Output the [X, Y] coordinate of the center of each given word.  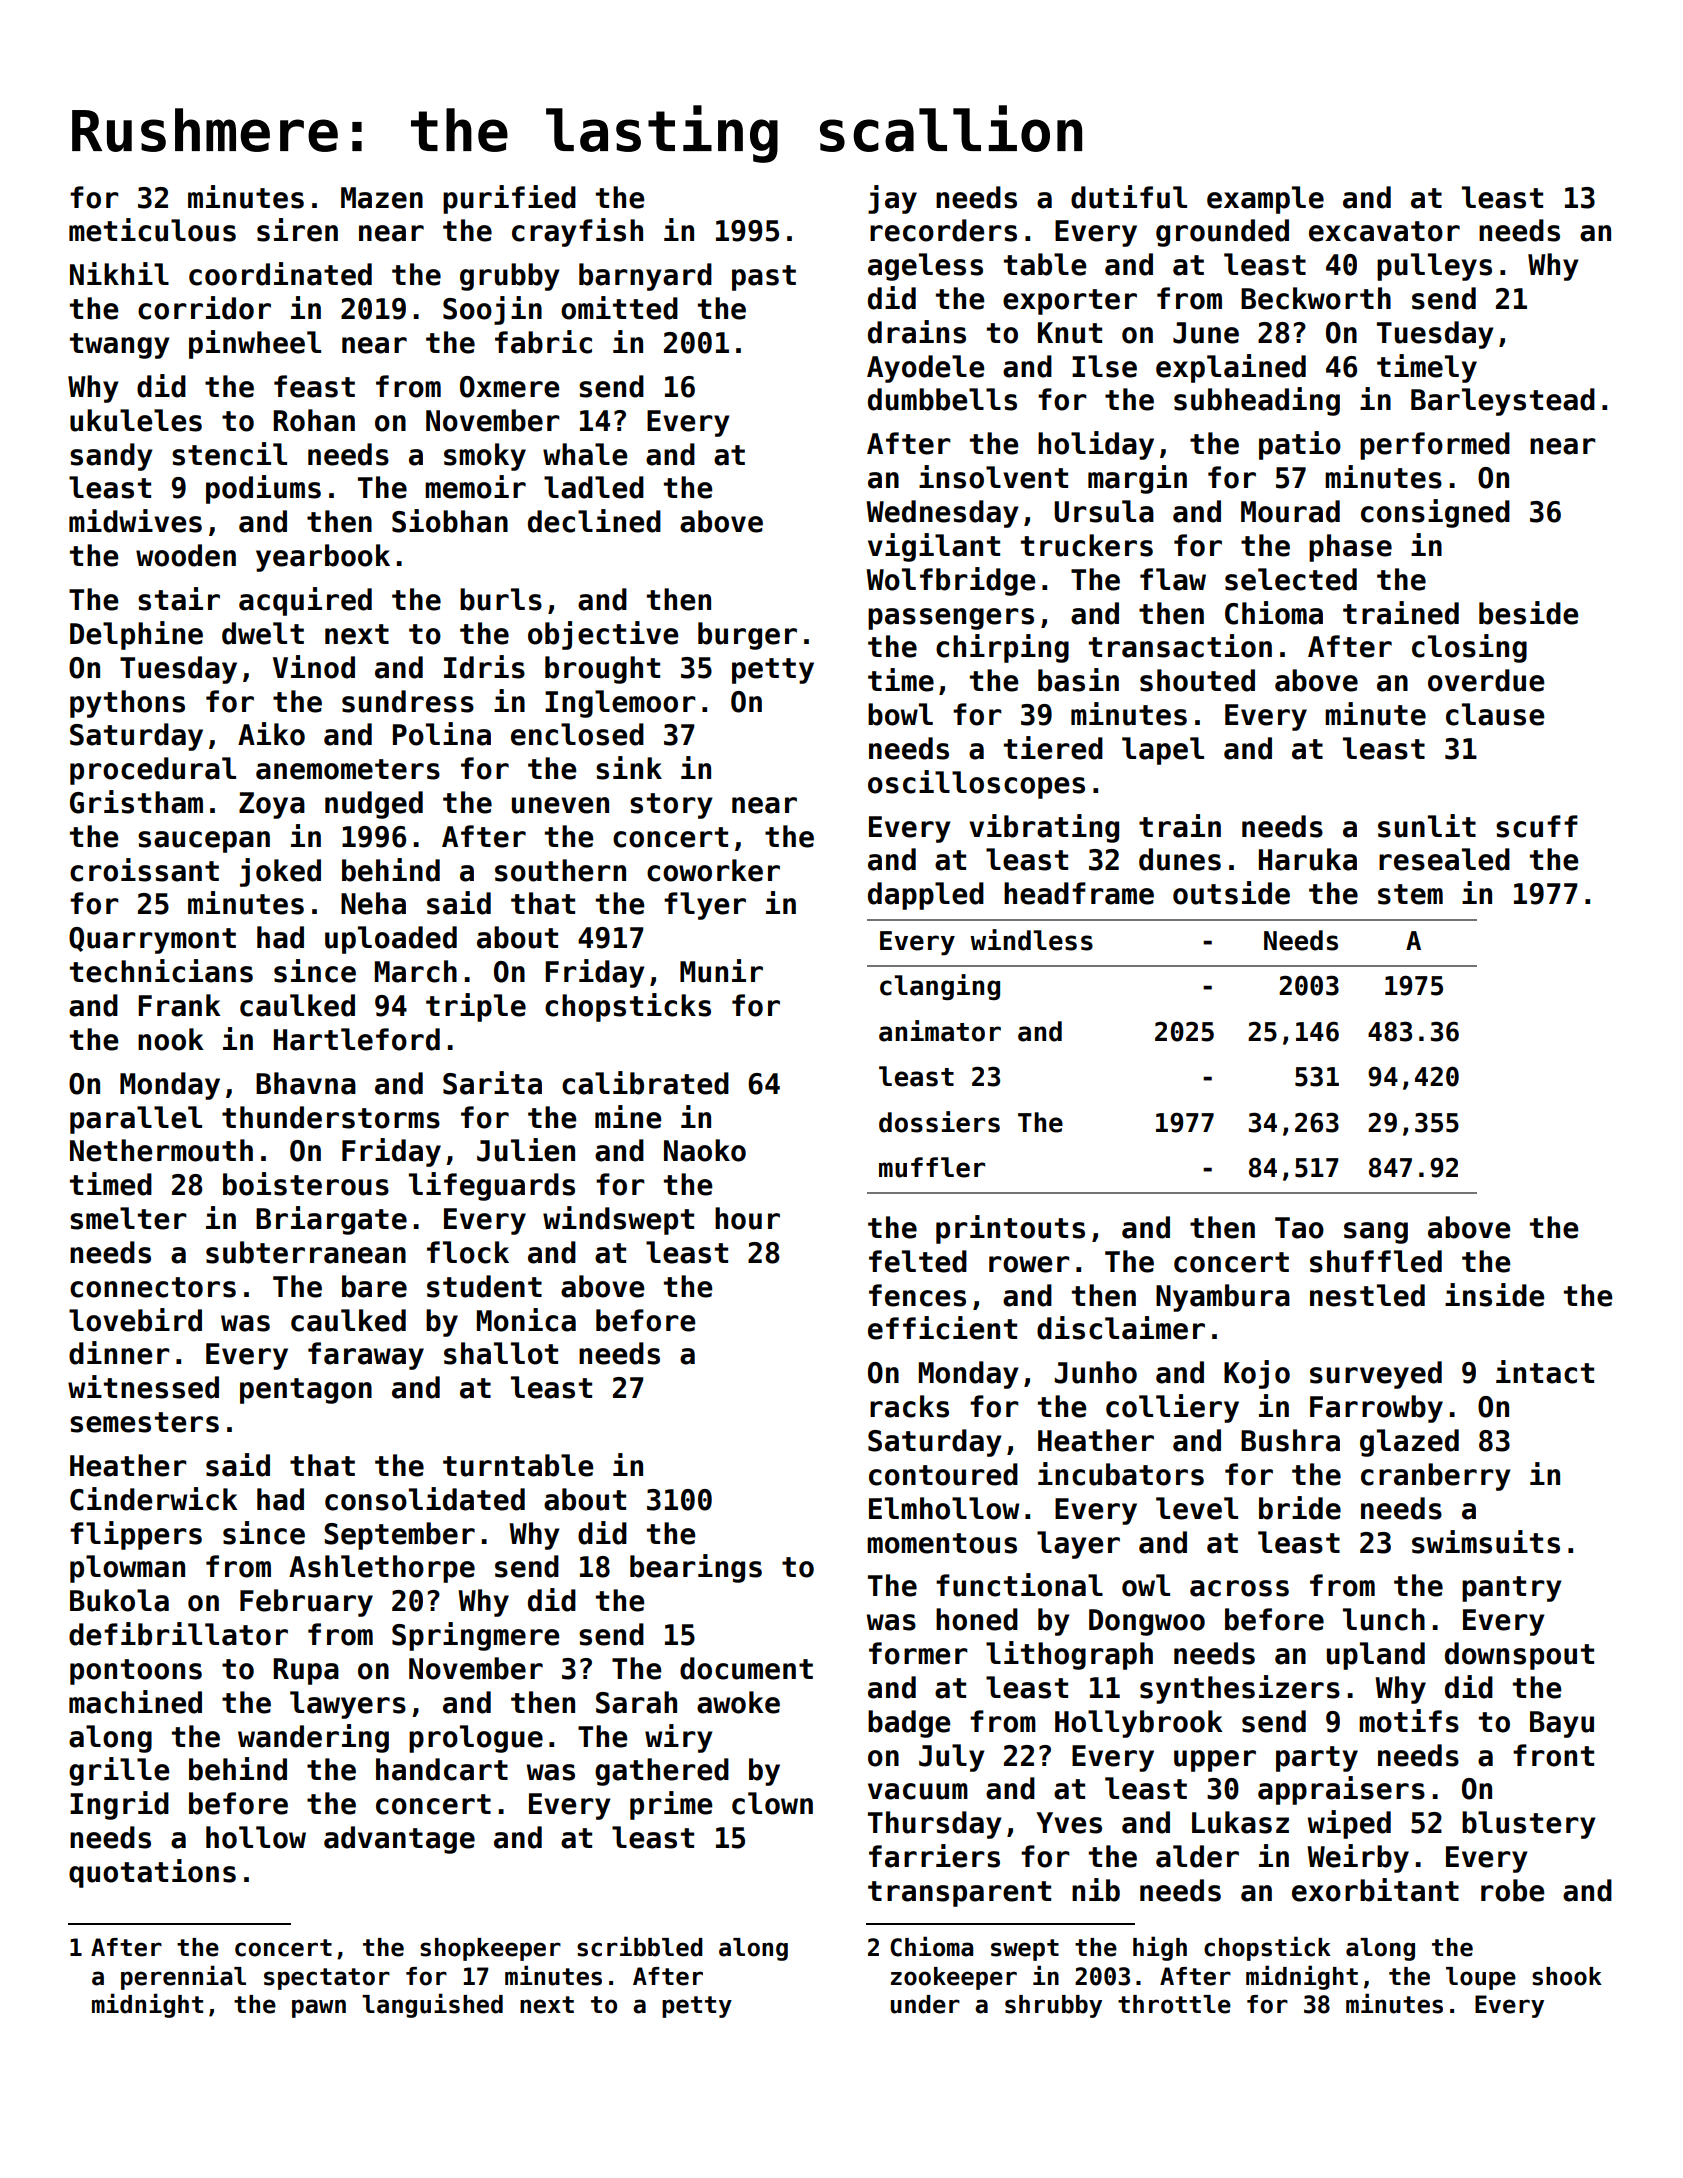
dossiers [939, 1122]
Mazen [382, 198]
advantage [399, 1840]
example [1265, 200]
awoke [738, 1702]
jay [892, 199]
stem [1410, 894]
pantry [1512, 1589]
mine [628, 1117]
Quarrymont [152, 940]
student [484, 1286]
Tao [1299, 1228]
